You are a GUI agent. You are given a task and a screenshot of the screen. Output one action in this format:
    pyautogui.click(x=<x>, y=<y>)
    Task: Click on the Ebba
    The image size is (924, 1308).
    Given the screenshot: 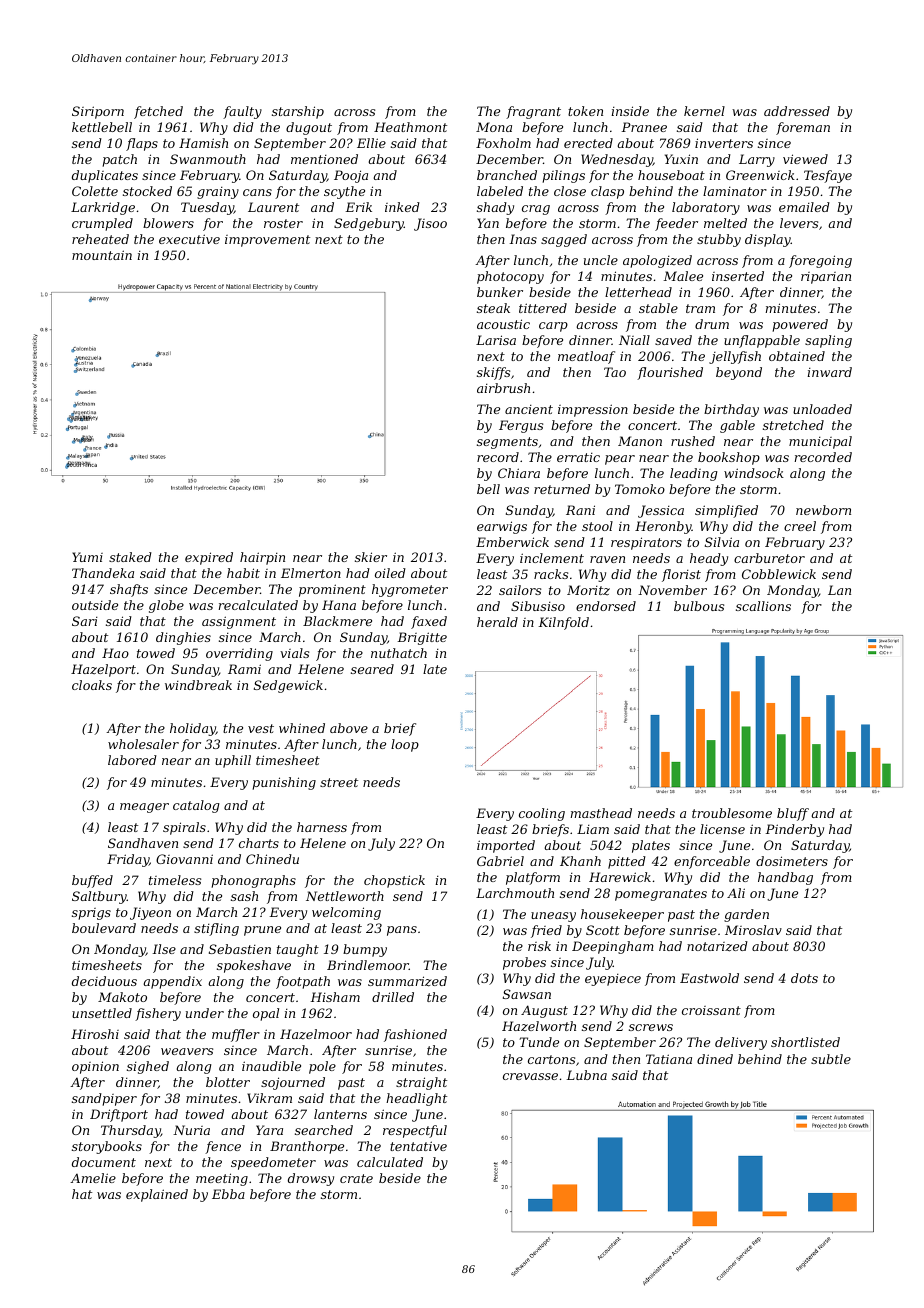 What is the action you would take?
    pyautogui.click(x=228, y=1194)
